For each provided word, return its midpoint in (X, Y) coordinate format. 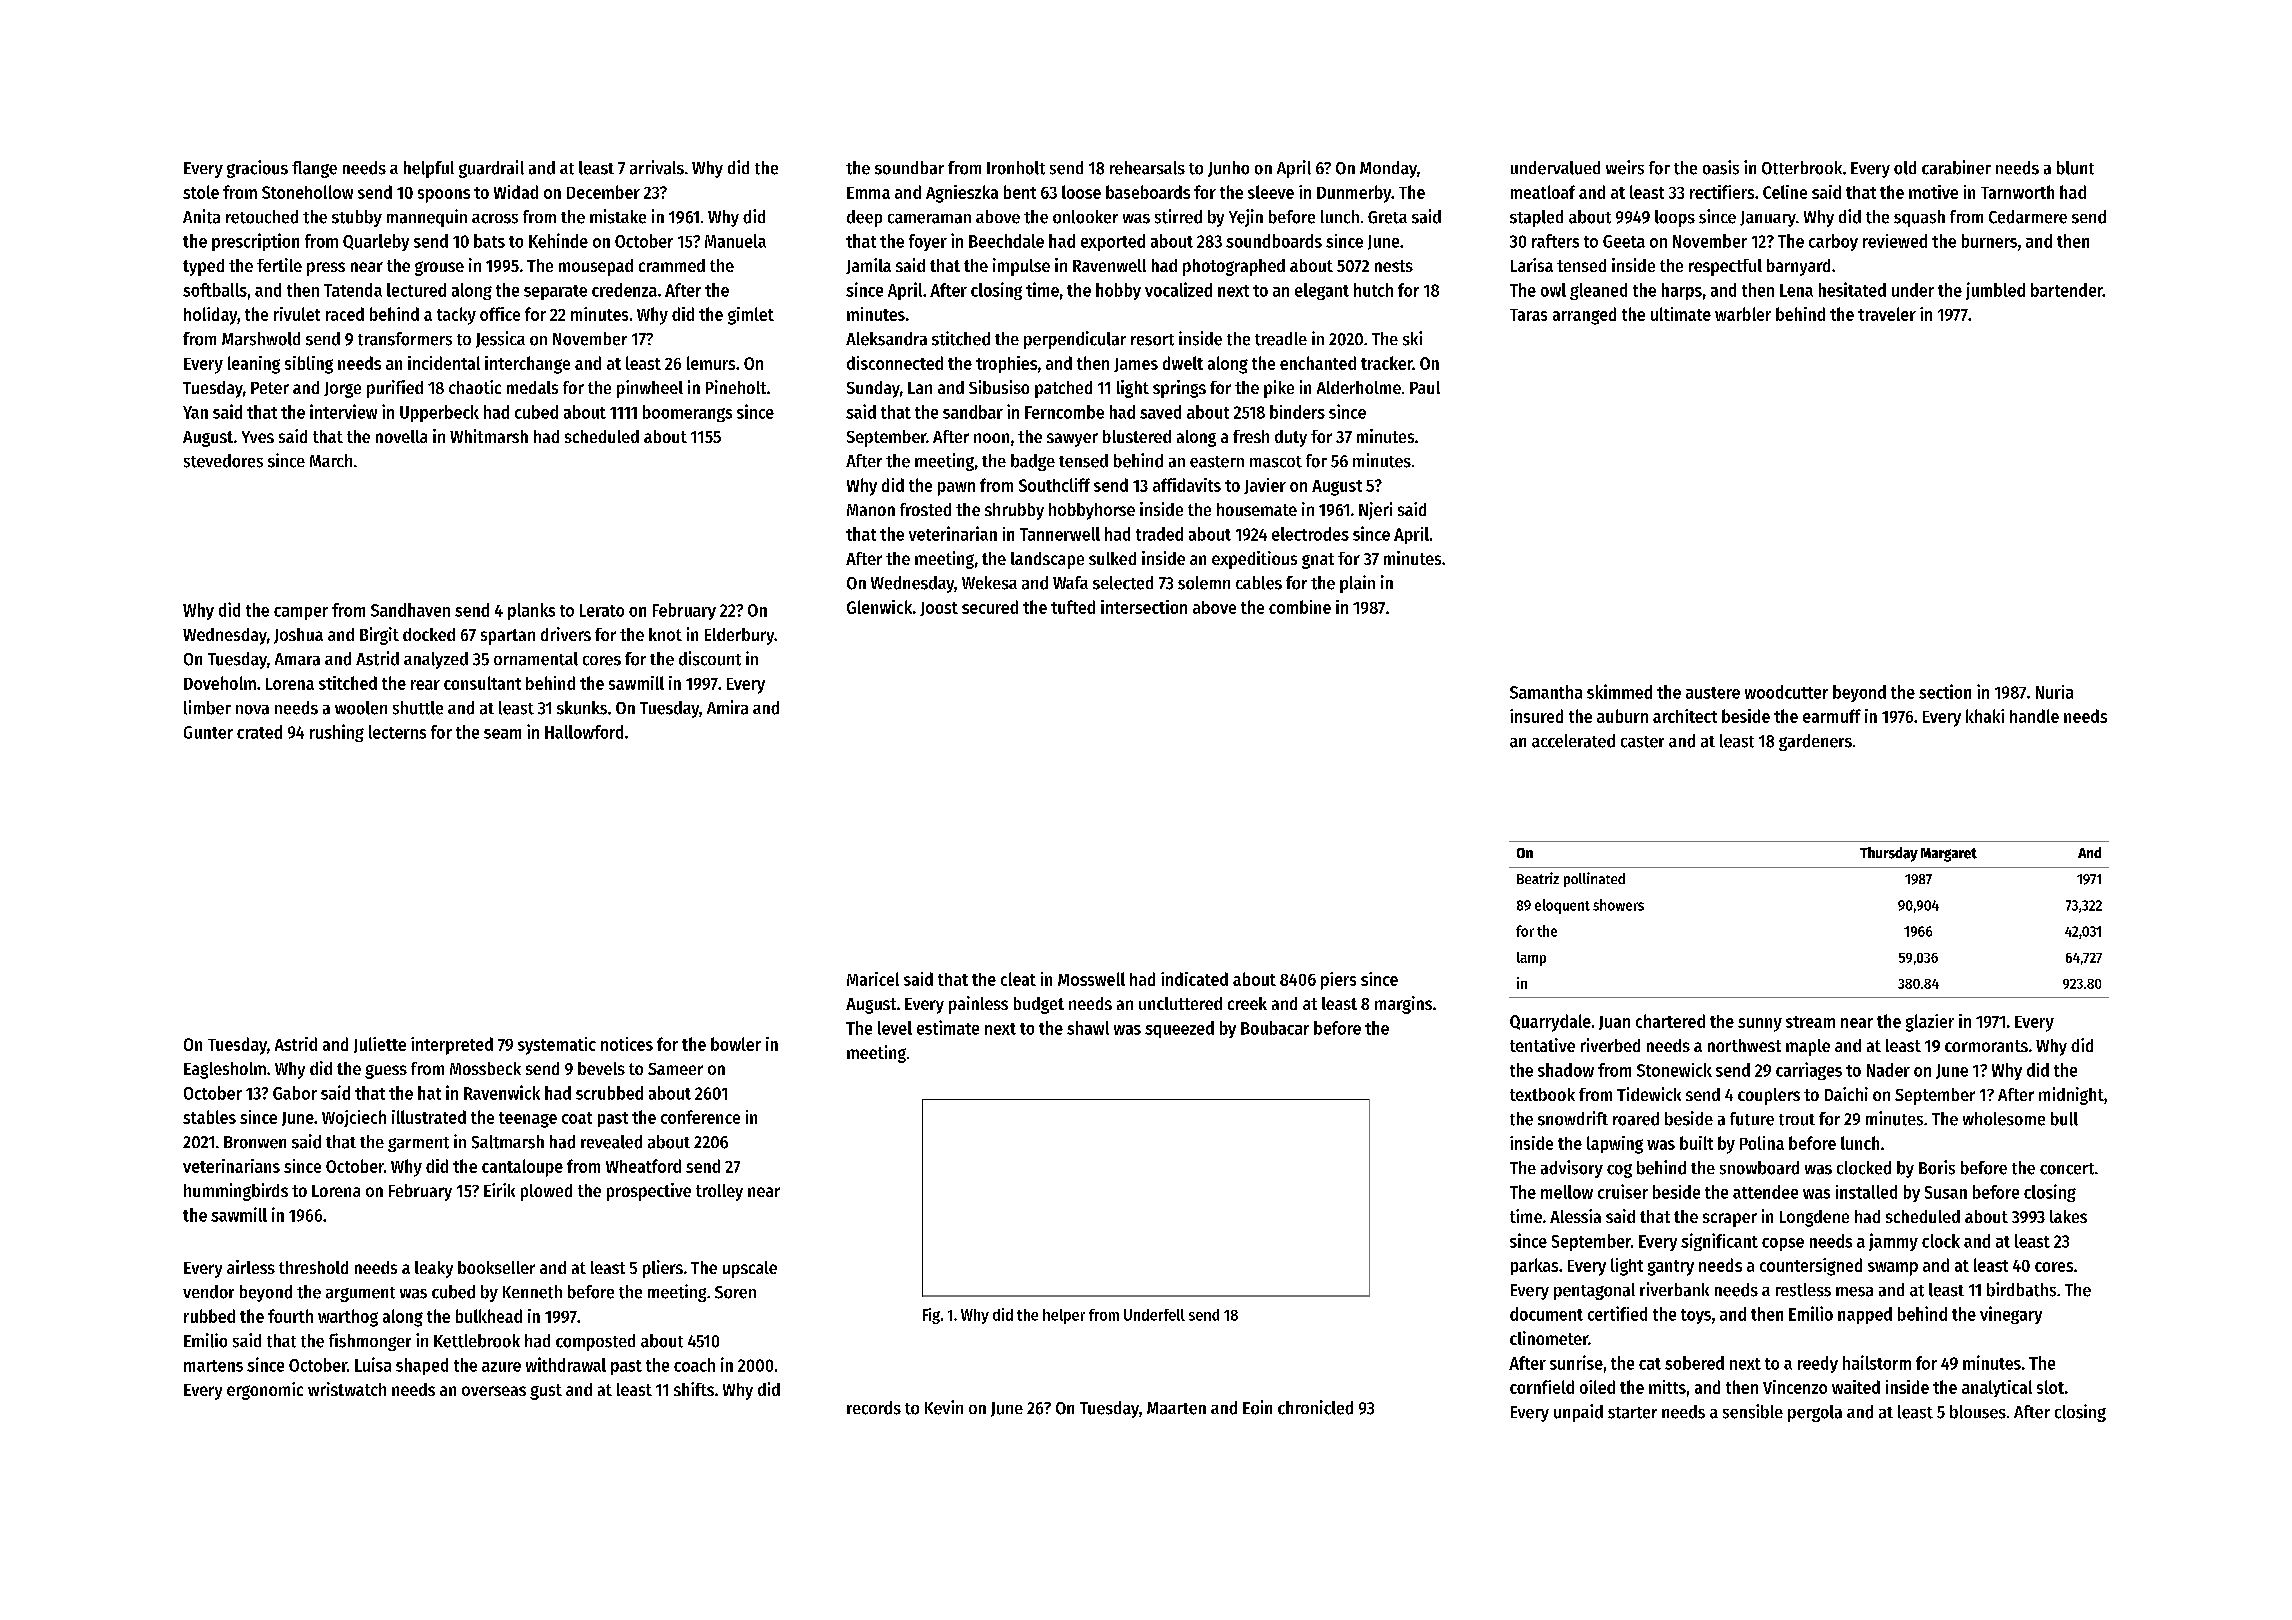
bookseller (496, 1267)
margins (1403, 1005)
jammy (1893, 1242)
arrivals (657, 167)
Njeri (1375, 511)
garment (418, 1144)
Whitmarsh (489, 436)
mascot (1276, 462)
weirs (1625, 167)
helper (1064, 1316)
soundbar (909, 168)
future (1752, 1119)
